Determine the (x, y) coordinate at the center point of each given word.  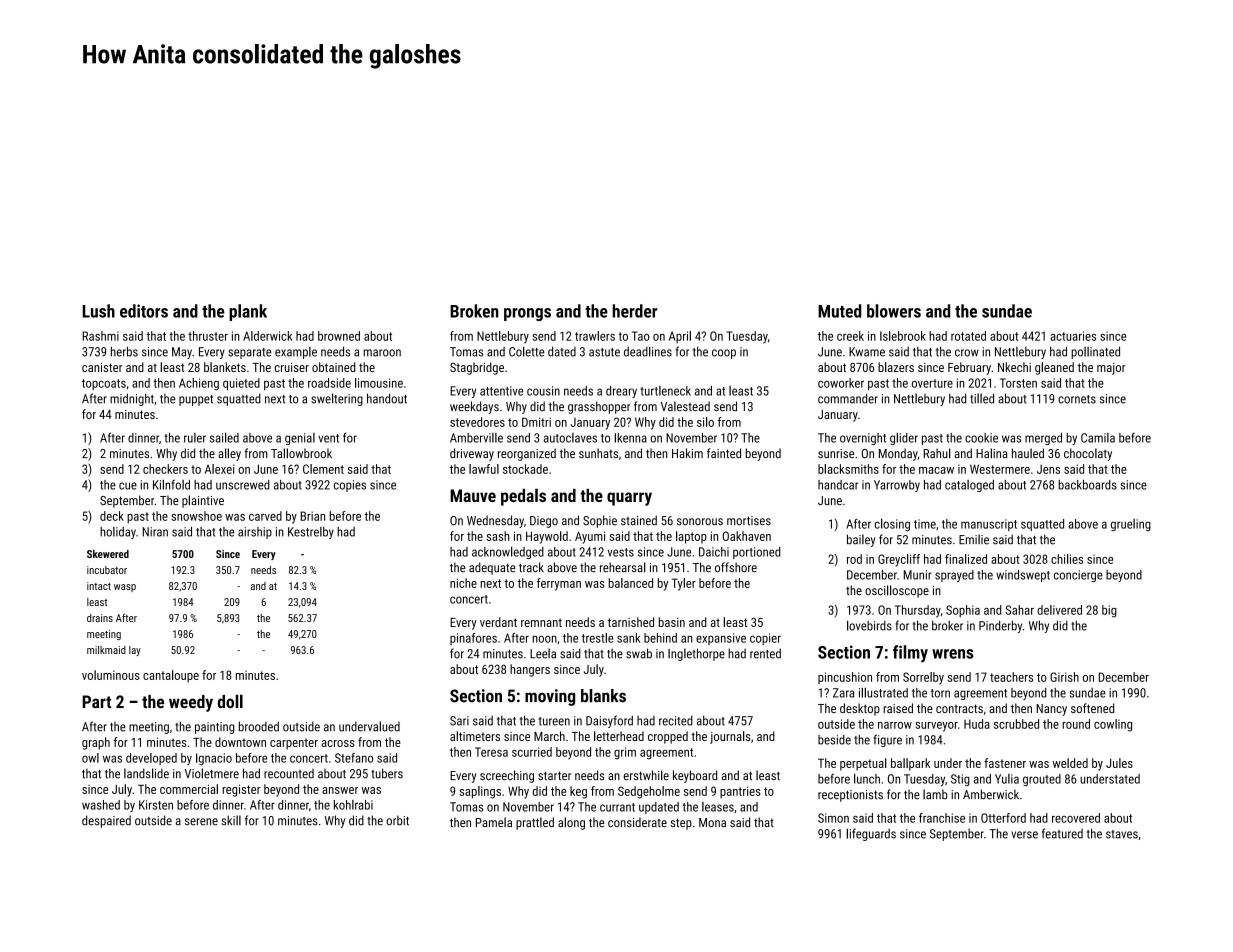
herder (634, 311)
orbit (397, 820)
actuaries (1073, 336)
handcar (838, 485)
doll (230, 701)
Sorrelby (923, 678)
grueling (1131, 525)
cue (128, 486)
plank (248, 312)
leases (718, 807)
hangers (530, 670)
